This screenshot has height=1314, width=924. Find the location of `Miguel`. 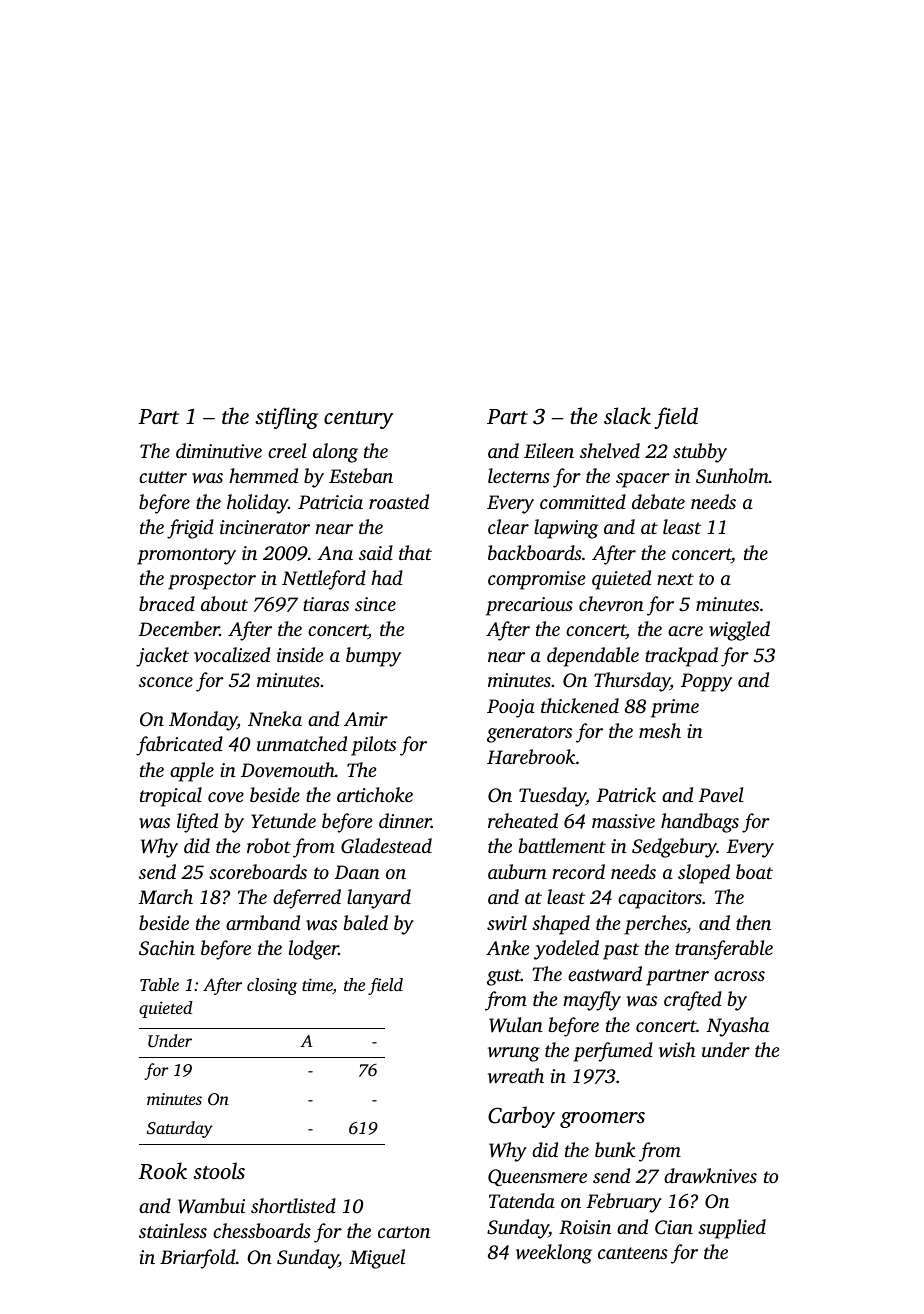

Miguel is located at coordinates (377, 1259).
